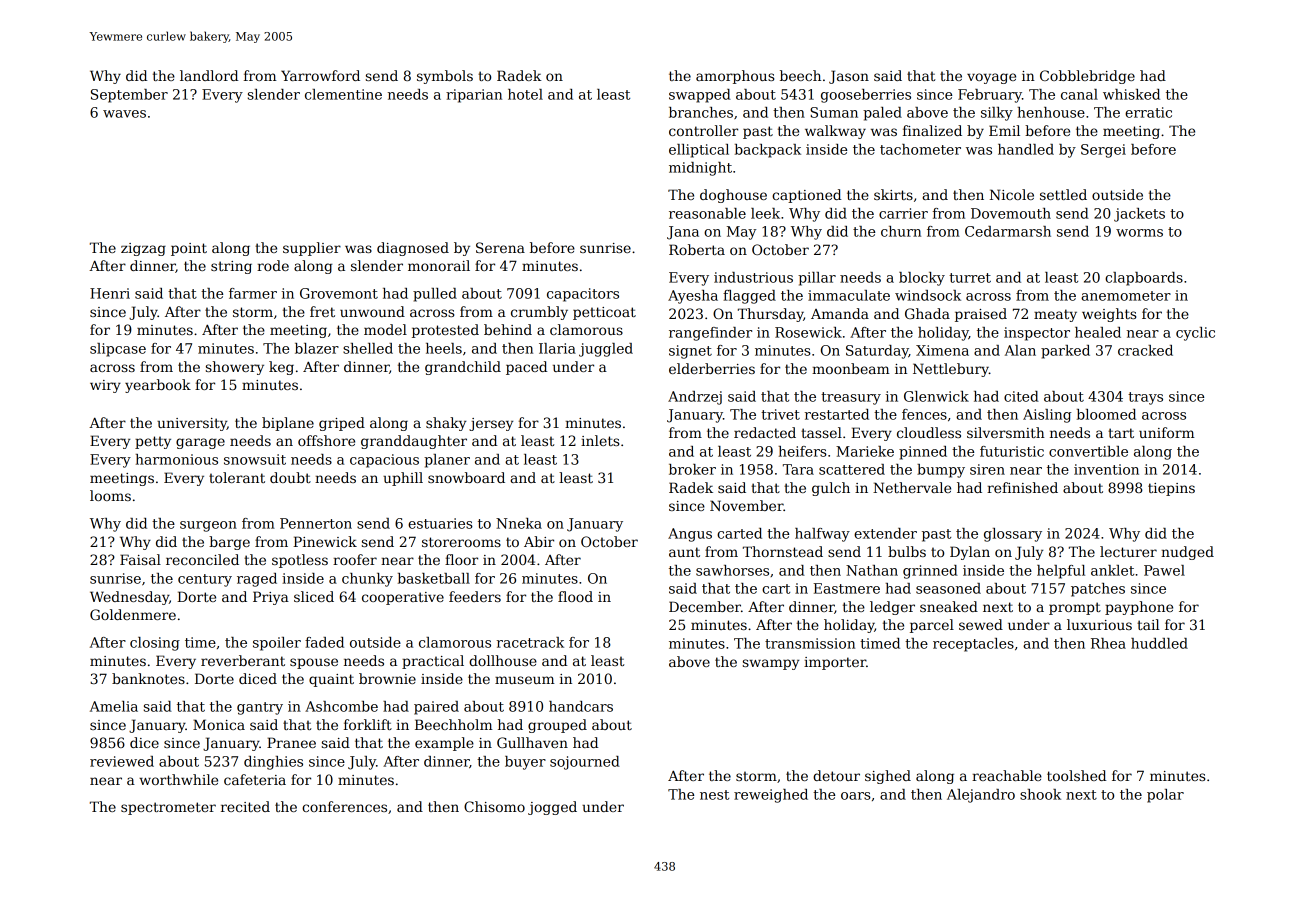 The height and width of the screenshot is (924, 1308). Describe the element at coordinates (765, 213) in the screenshot. I see `leek` at that location.
